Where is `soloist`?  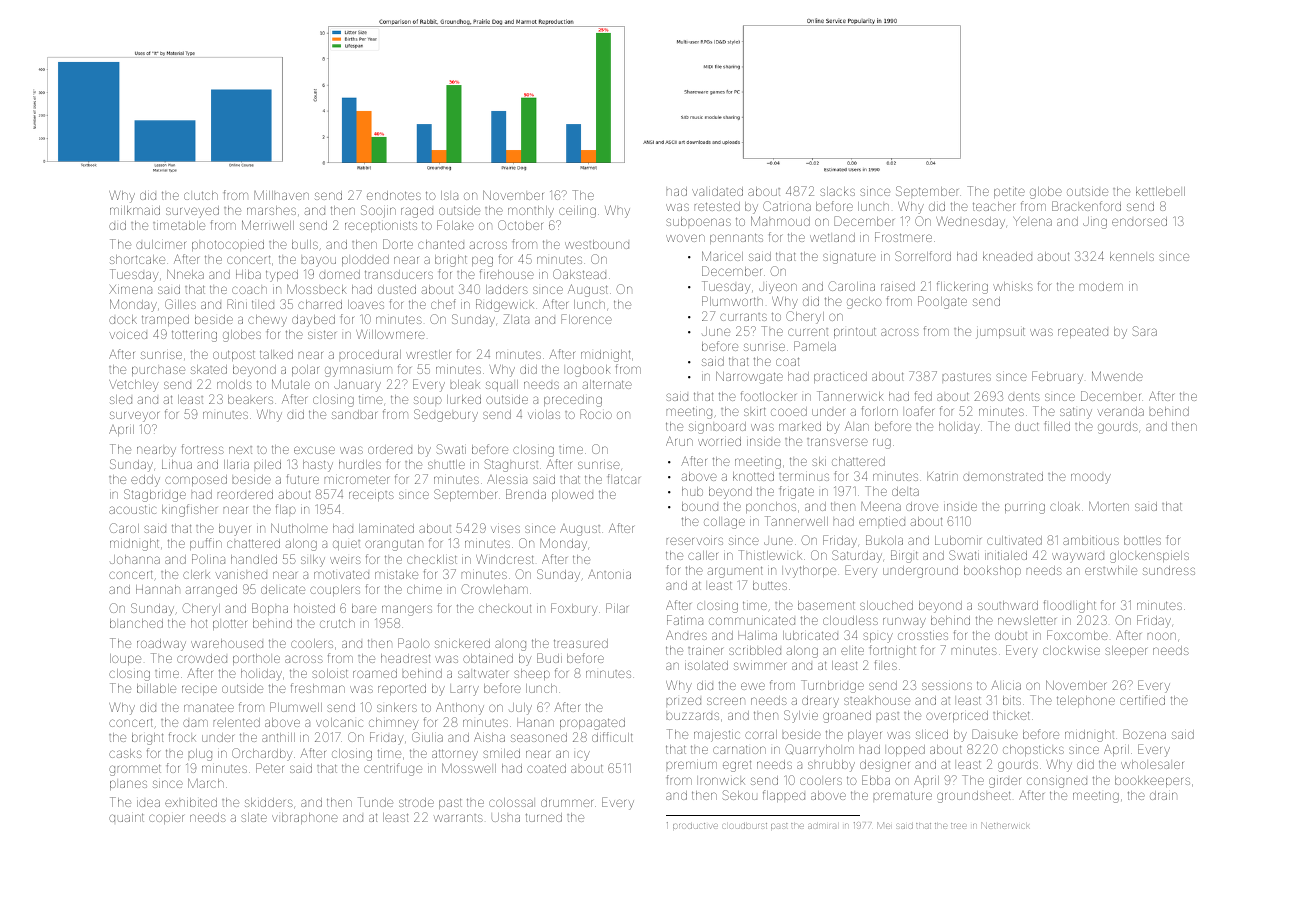 soloist is located at coordinates (330, 673).
